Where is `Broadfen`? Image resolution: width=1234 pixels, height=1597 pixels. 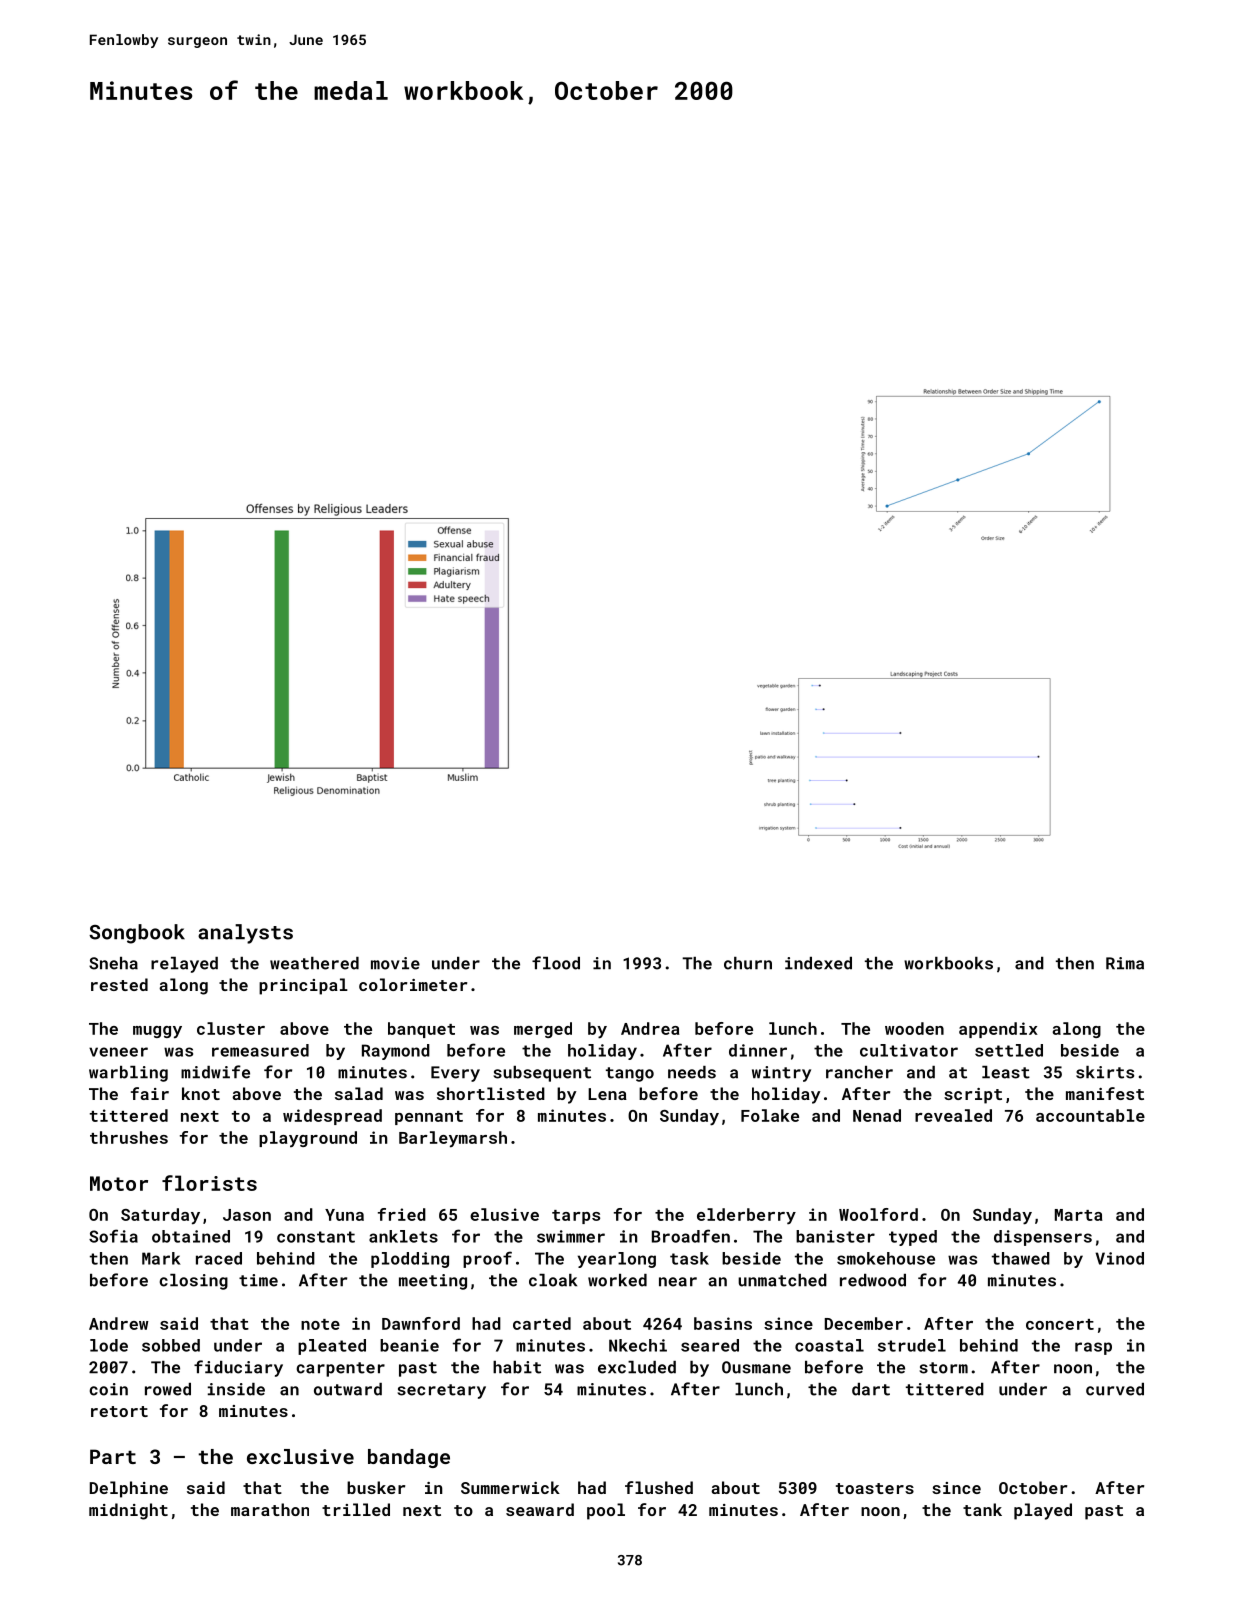 Broadfen is located at coordinates (691, 1236).
